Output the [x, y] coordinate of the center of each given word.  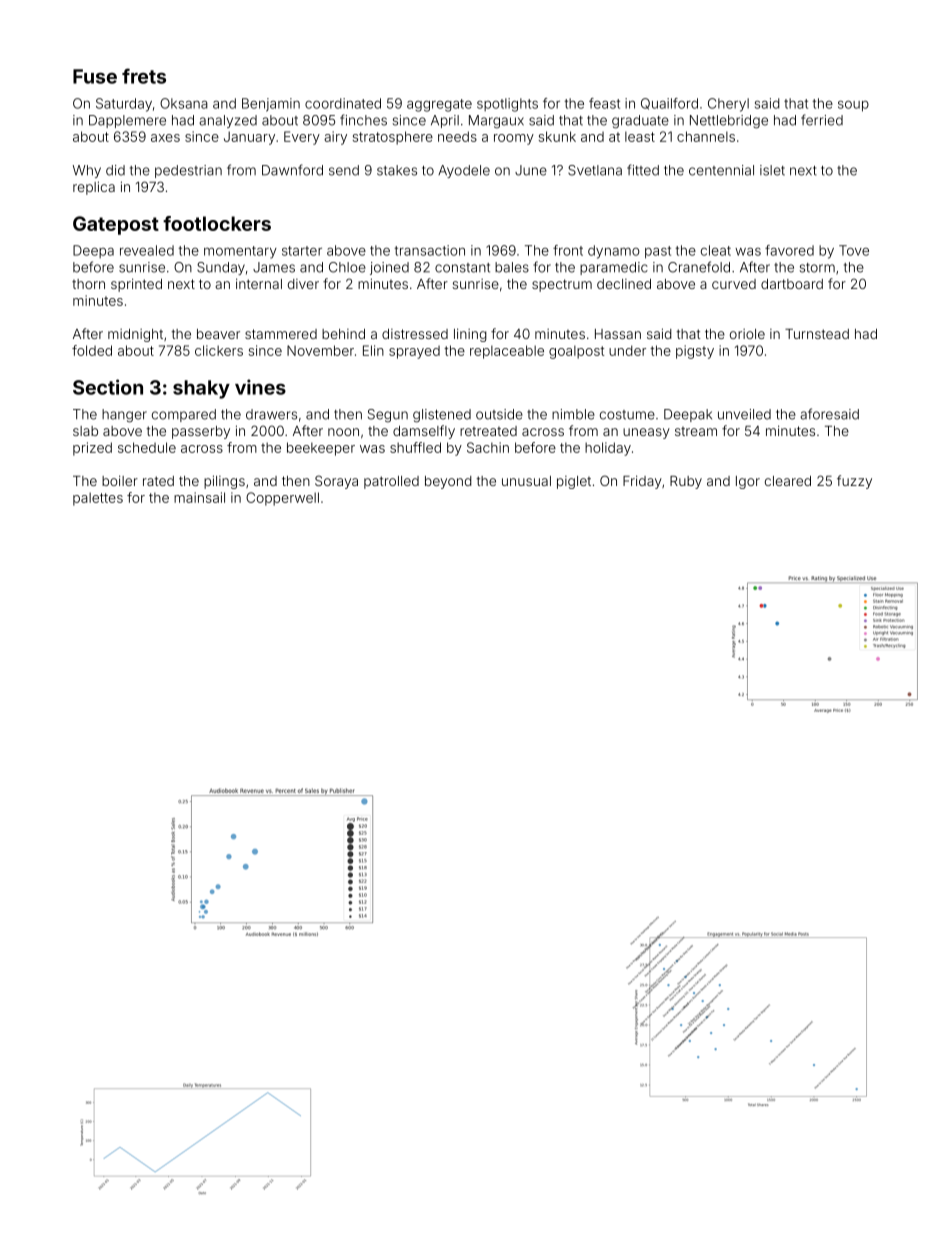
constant [462, 268]
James [274, 267]
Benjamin [271, 105]
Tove [854, 250]
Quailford [669, 104]
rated [158, 481]
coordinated [343, 103]
